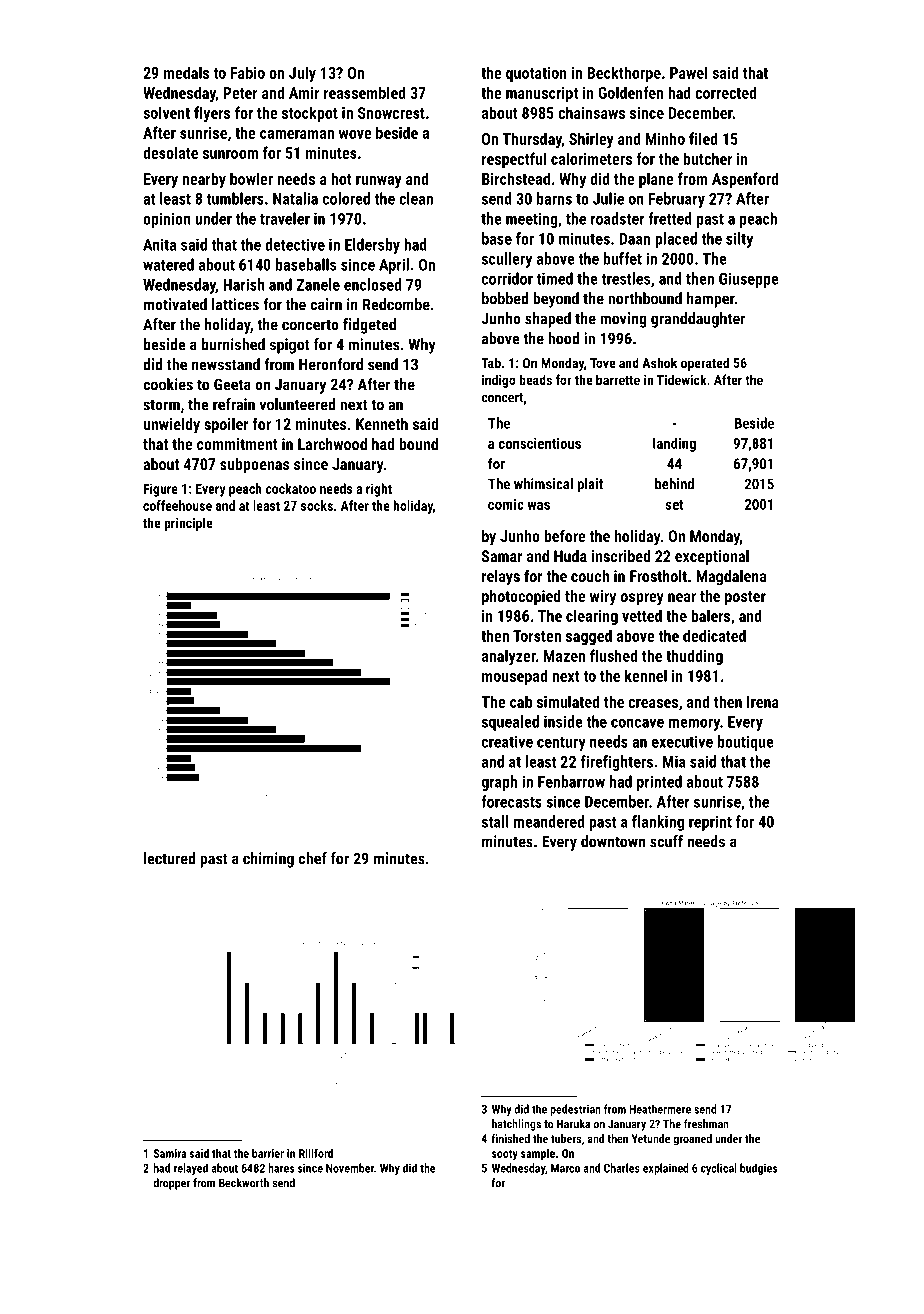 The image size is (924, 1314). Describe the element at coordinates (698, 320) in the page. I see `granddaughter` at that location.
